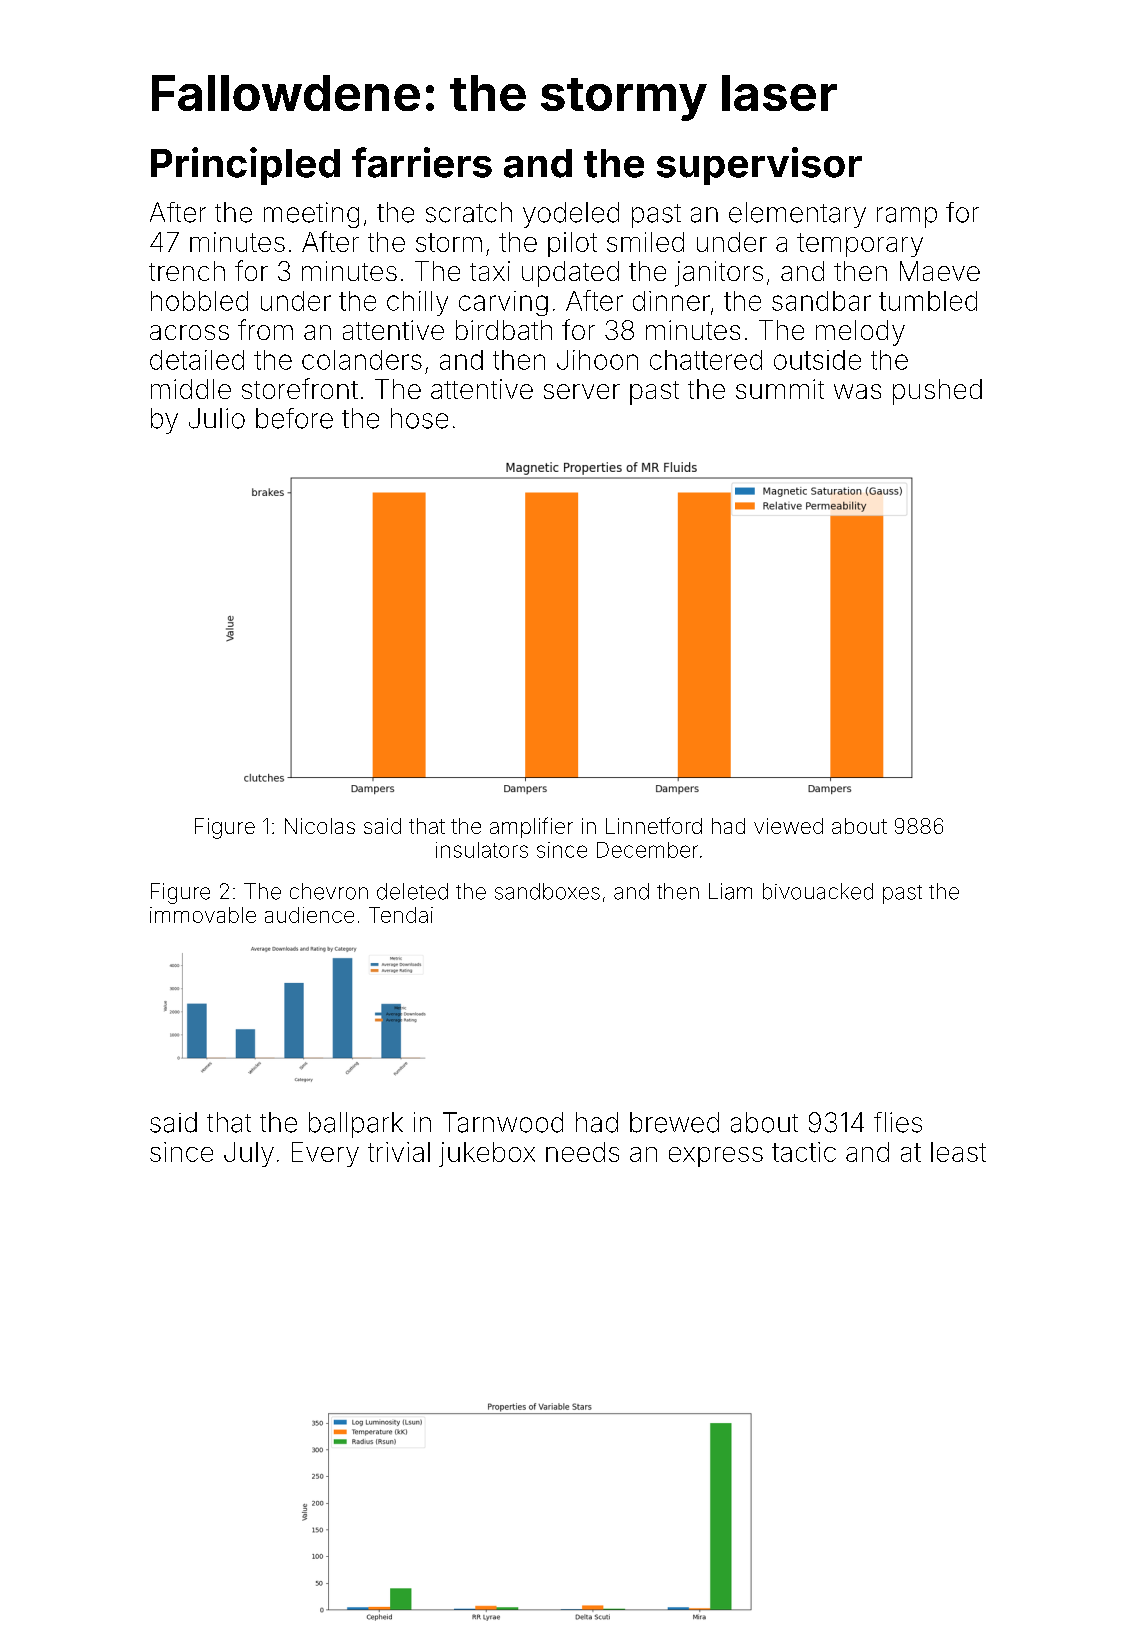  What do you see at coordinates (597, 360) in the document?
I see `Jihoon` at bounding box center [597, 360].
